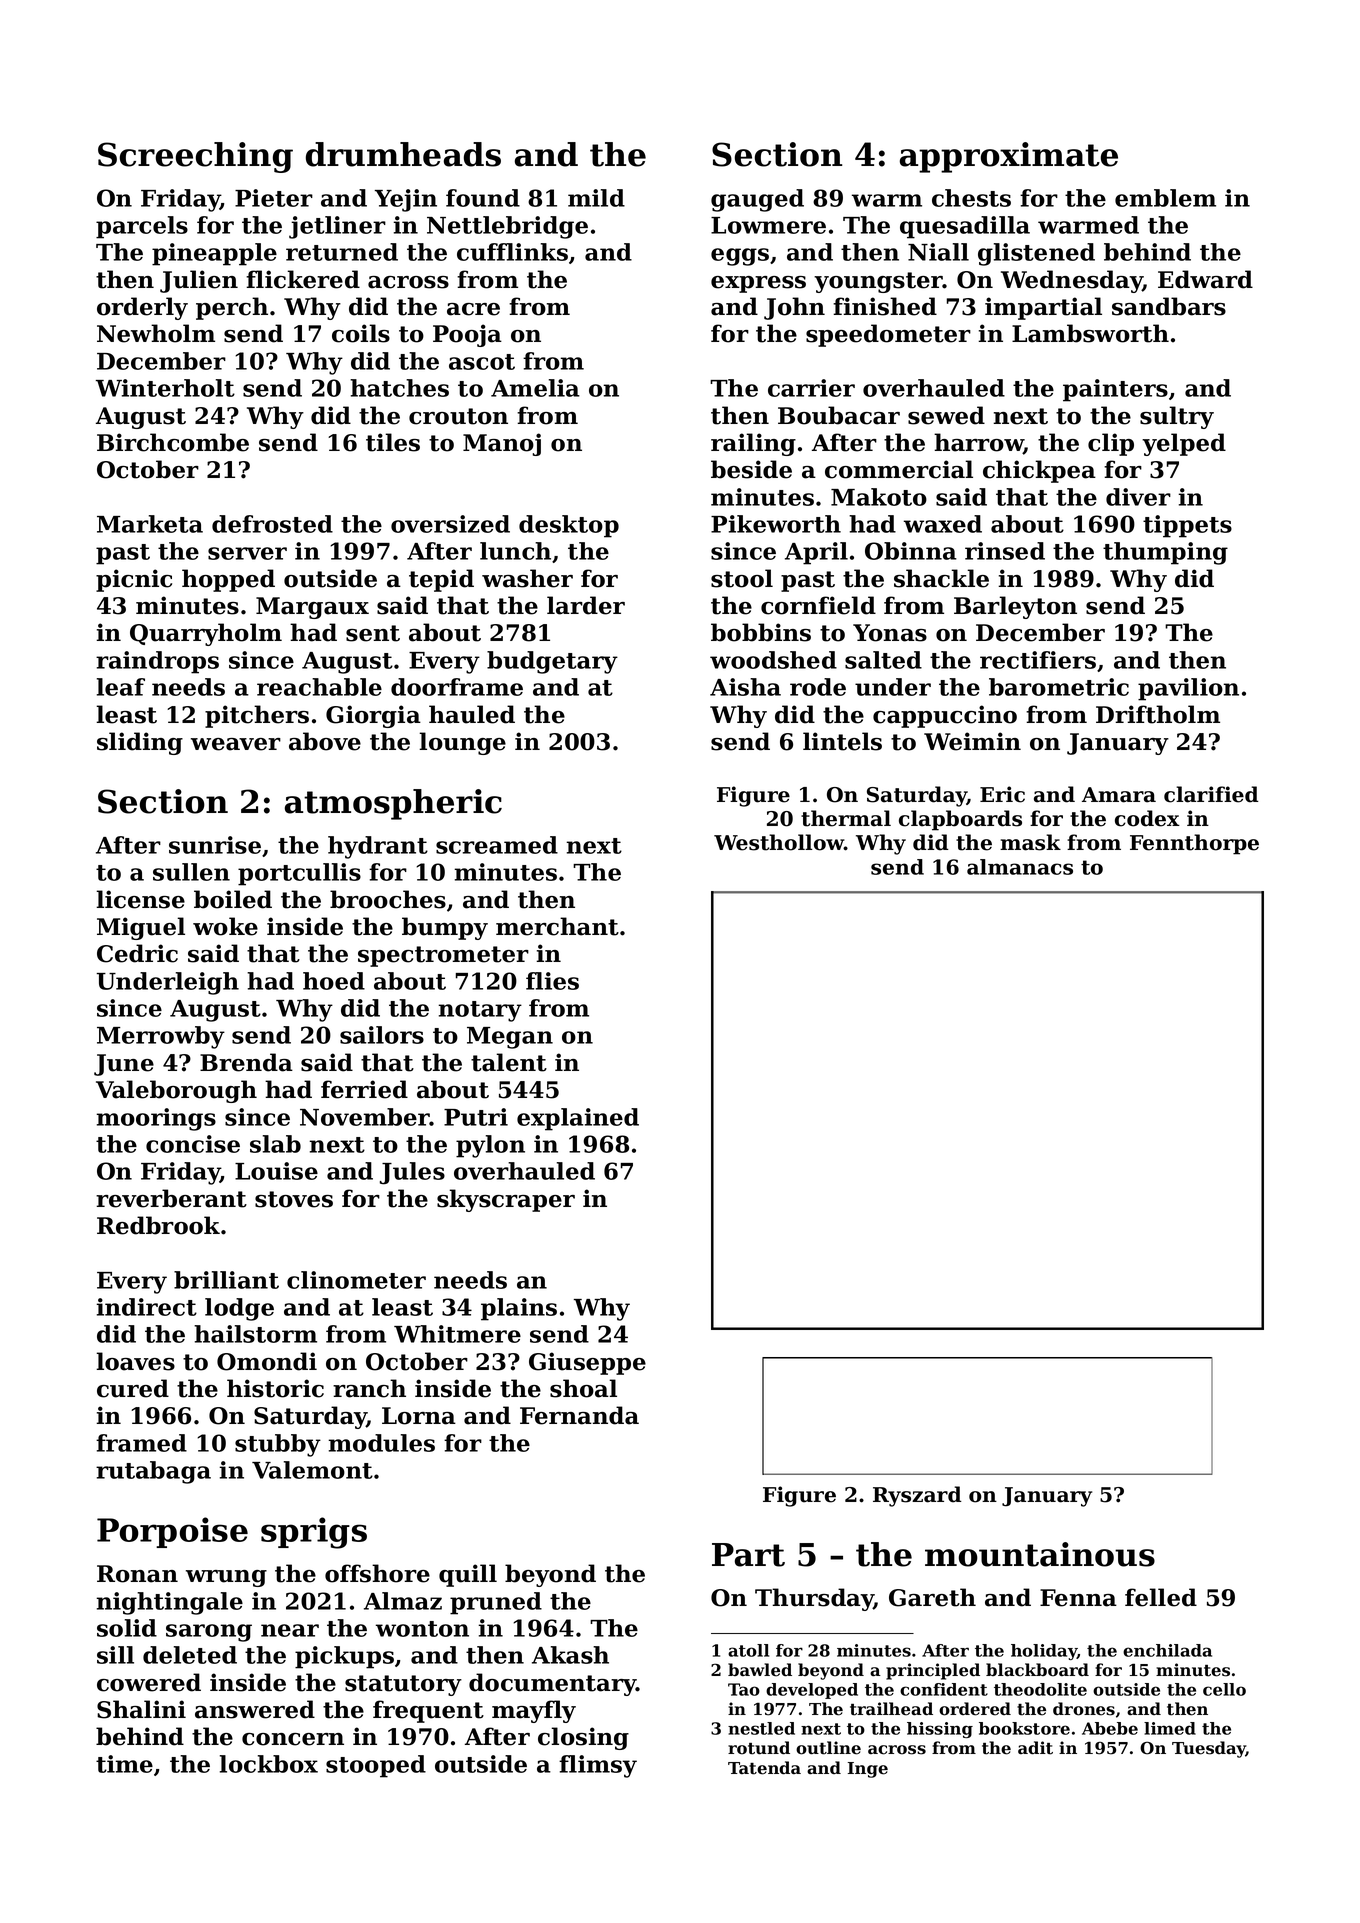  I want to click on frequent, so click(428, 1711).
